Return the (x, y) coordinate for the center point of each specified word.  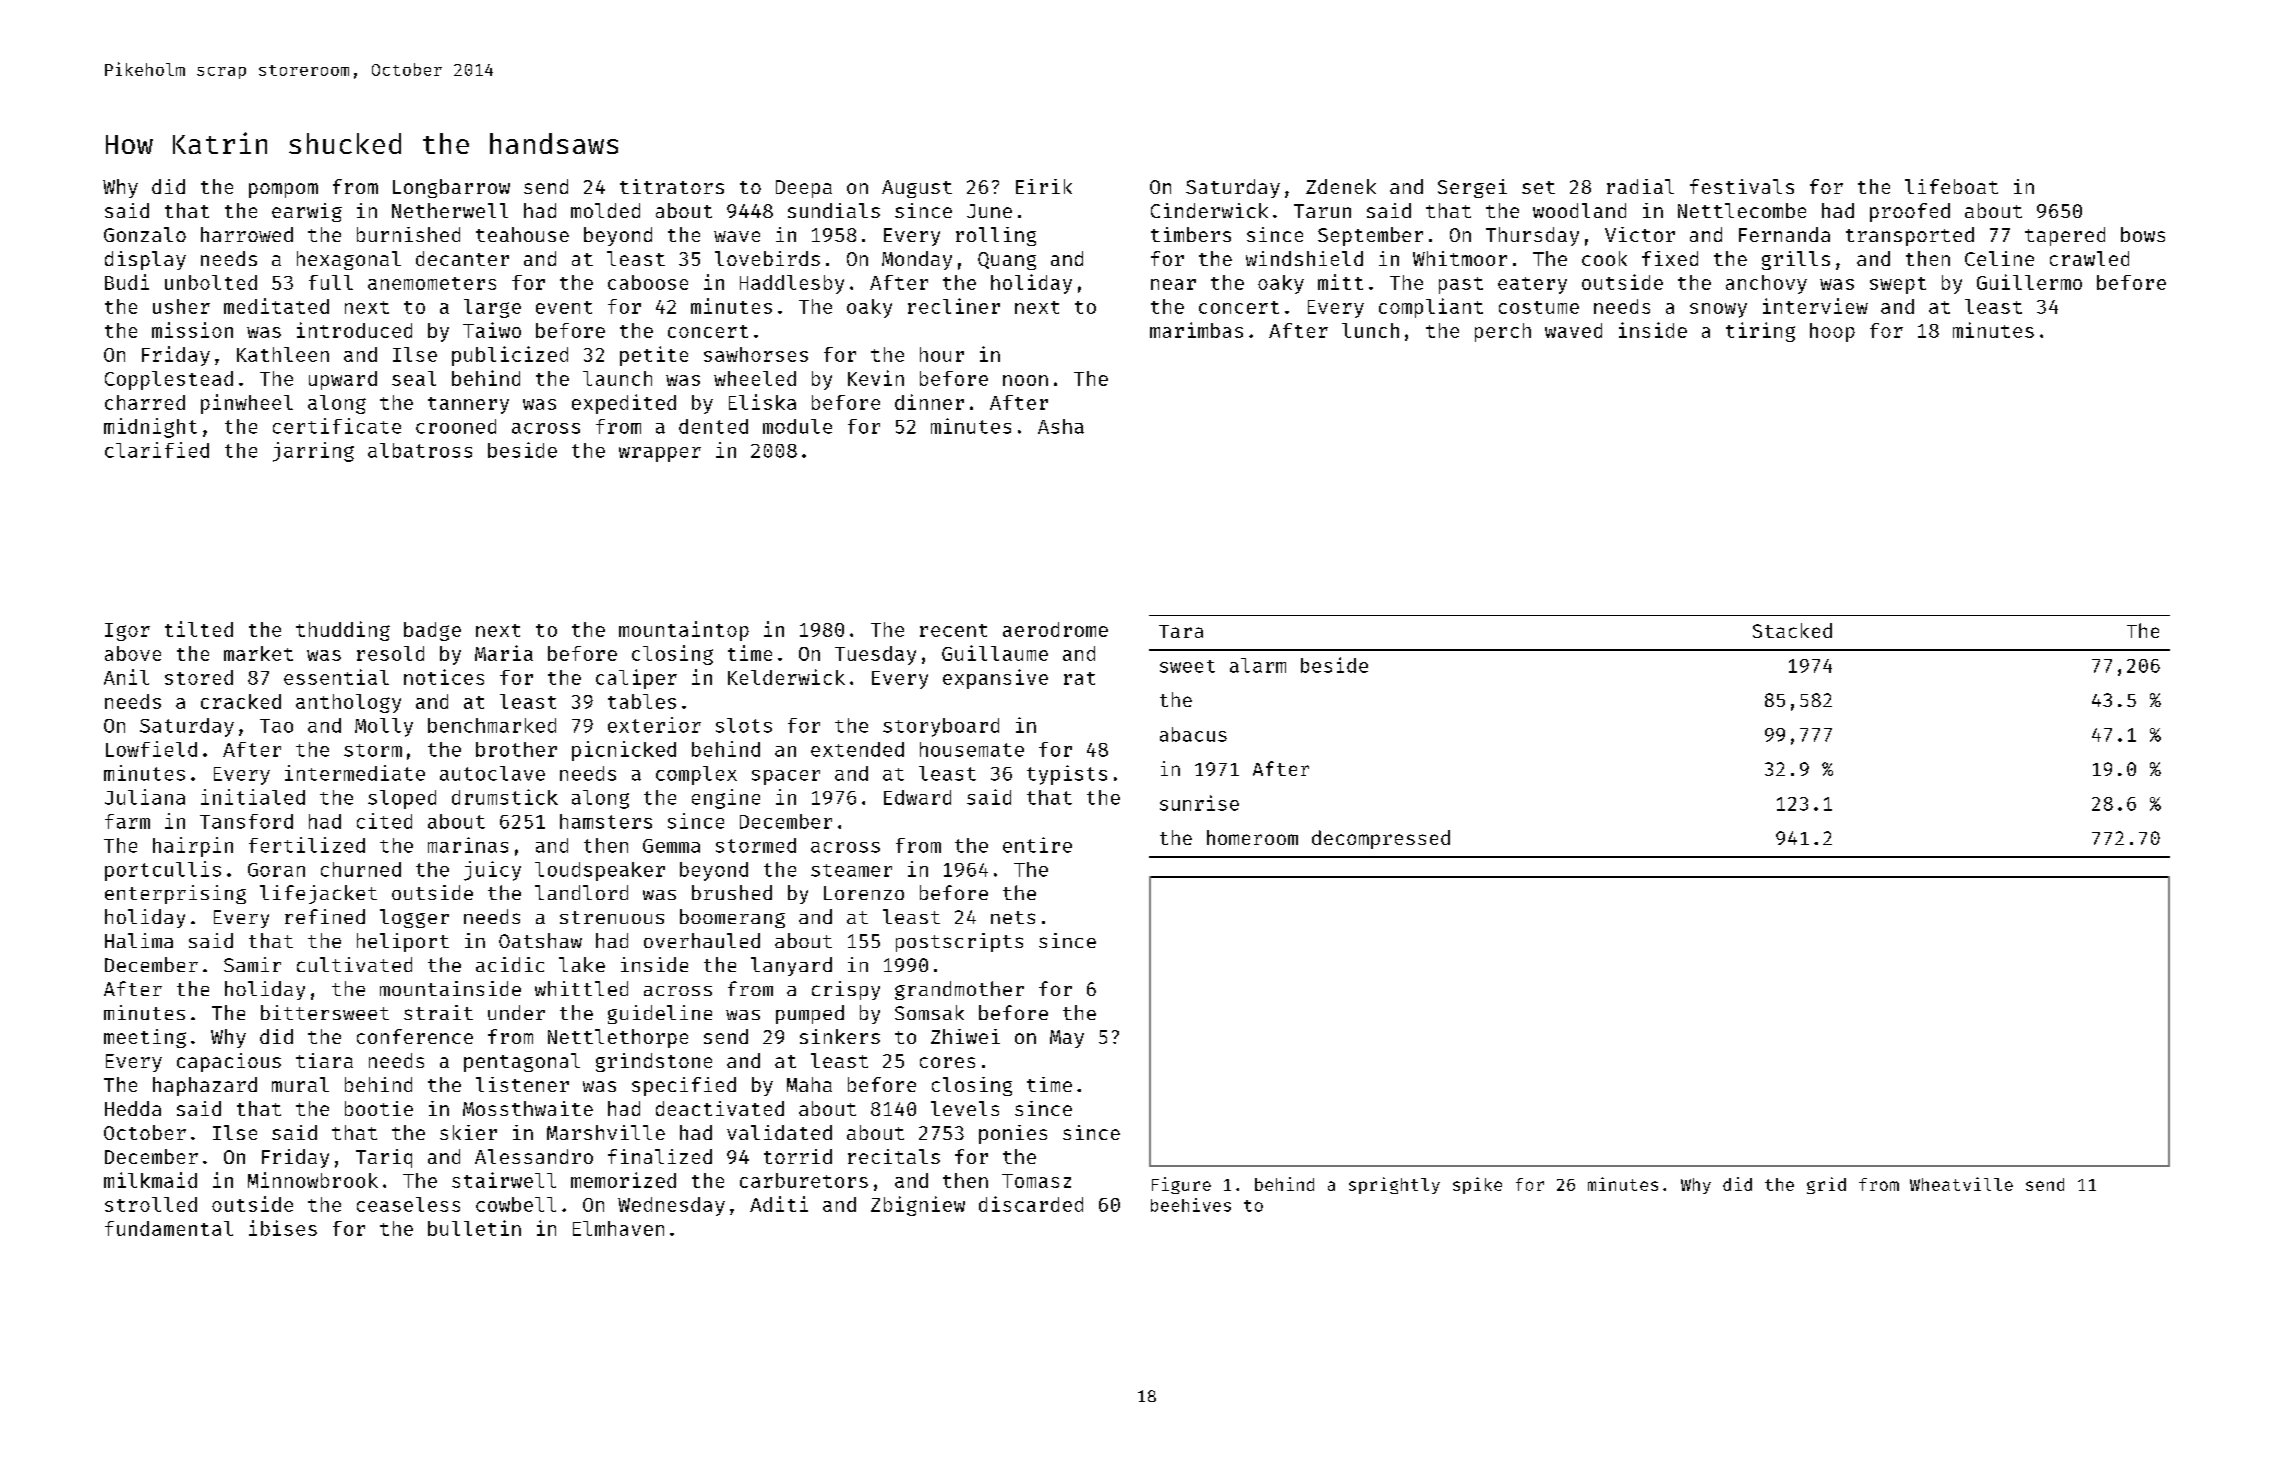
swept (1898, 285)
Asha (1061, 426)
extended (857, 749)
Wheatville (1961, 1184)
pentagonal (522, 1062)
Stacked (1792, 630)
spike (1477, 1185)
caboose (648, 282)
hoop (1832, 332)
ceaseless (408, 1204)
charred (145, 402)
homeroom (1252, 837)
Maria (504, 653)
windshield (1304, 258)
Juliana (145, 797)
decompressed (1381, 839)
